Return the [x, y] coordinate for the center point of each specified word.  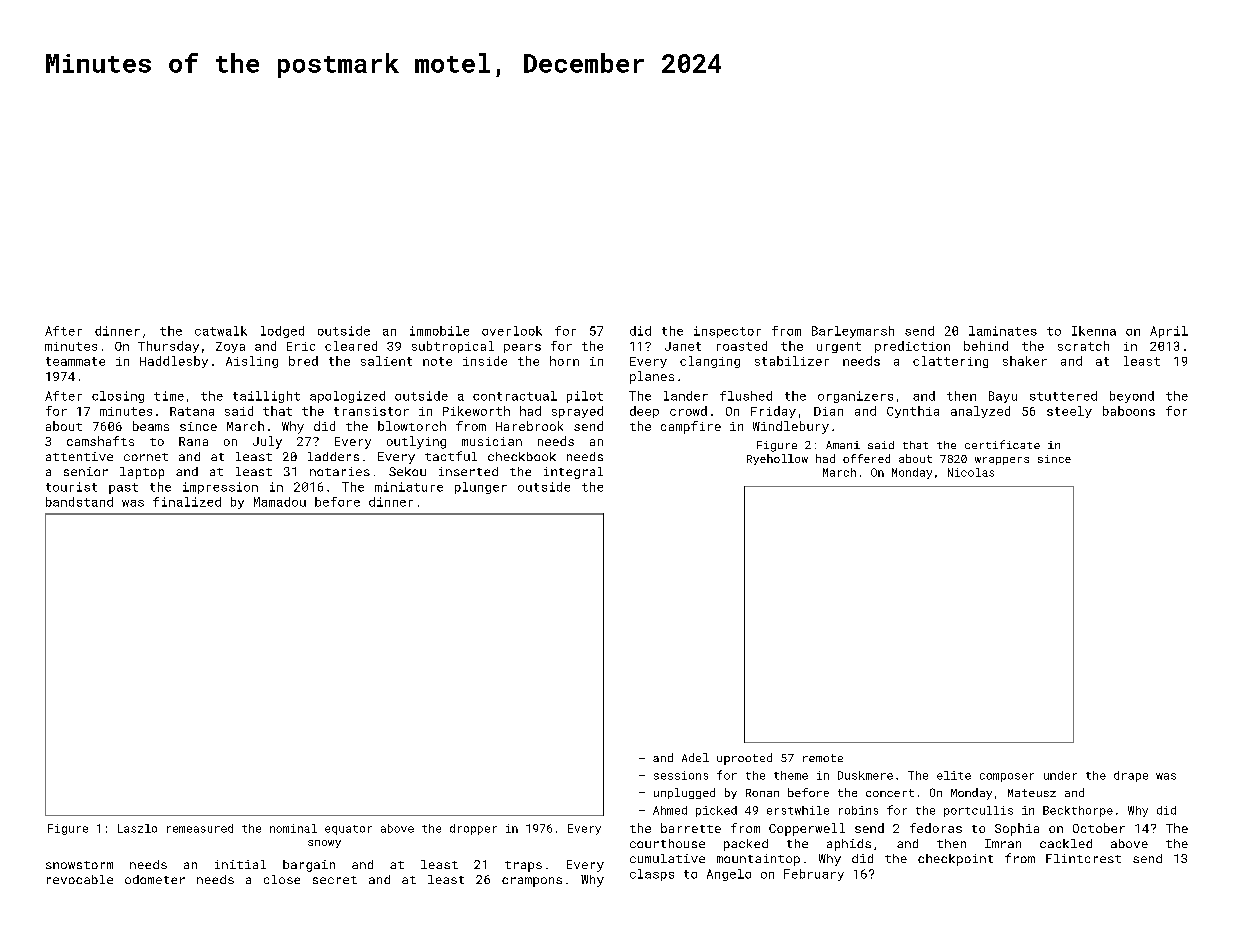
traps [523, 866]
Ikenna [1094, 331]
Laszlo [137, 828]
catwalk [221, 331]
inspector [727, 332]
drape [1131, 776]
